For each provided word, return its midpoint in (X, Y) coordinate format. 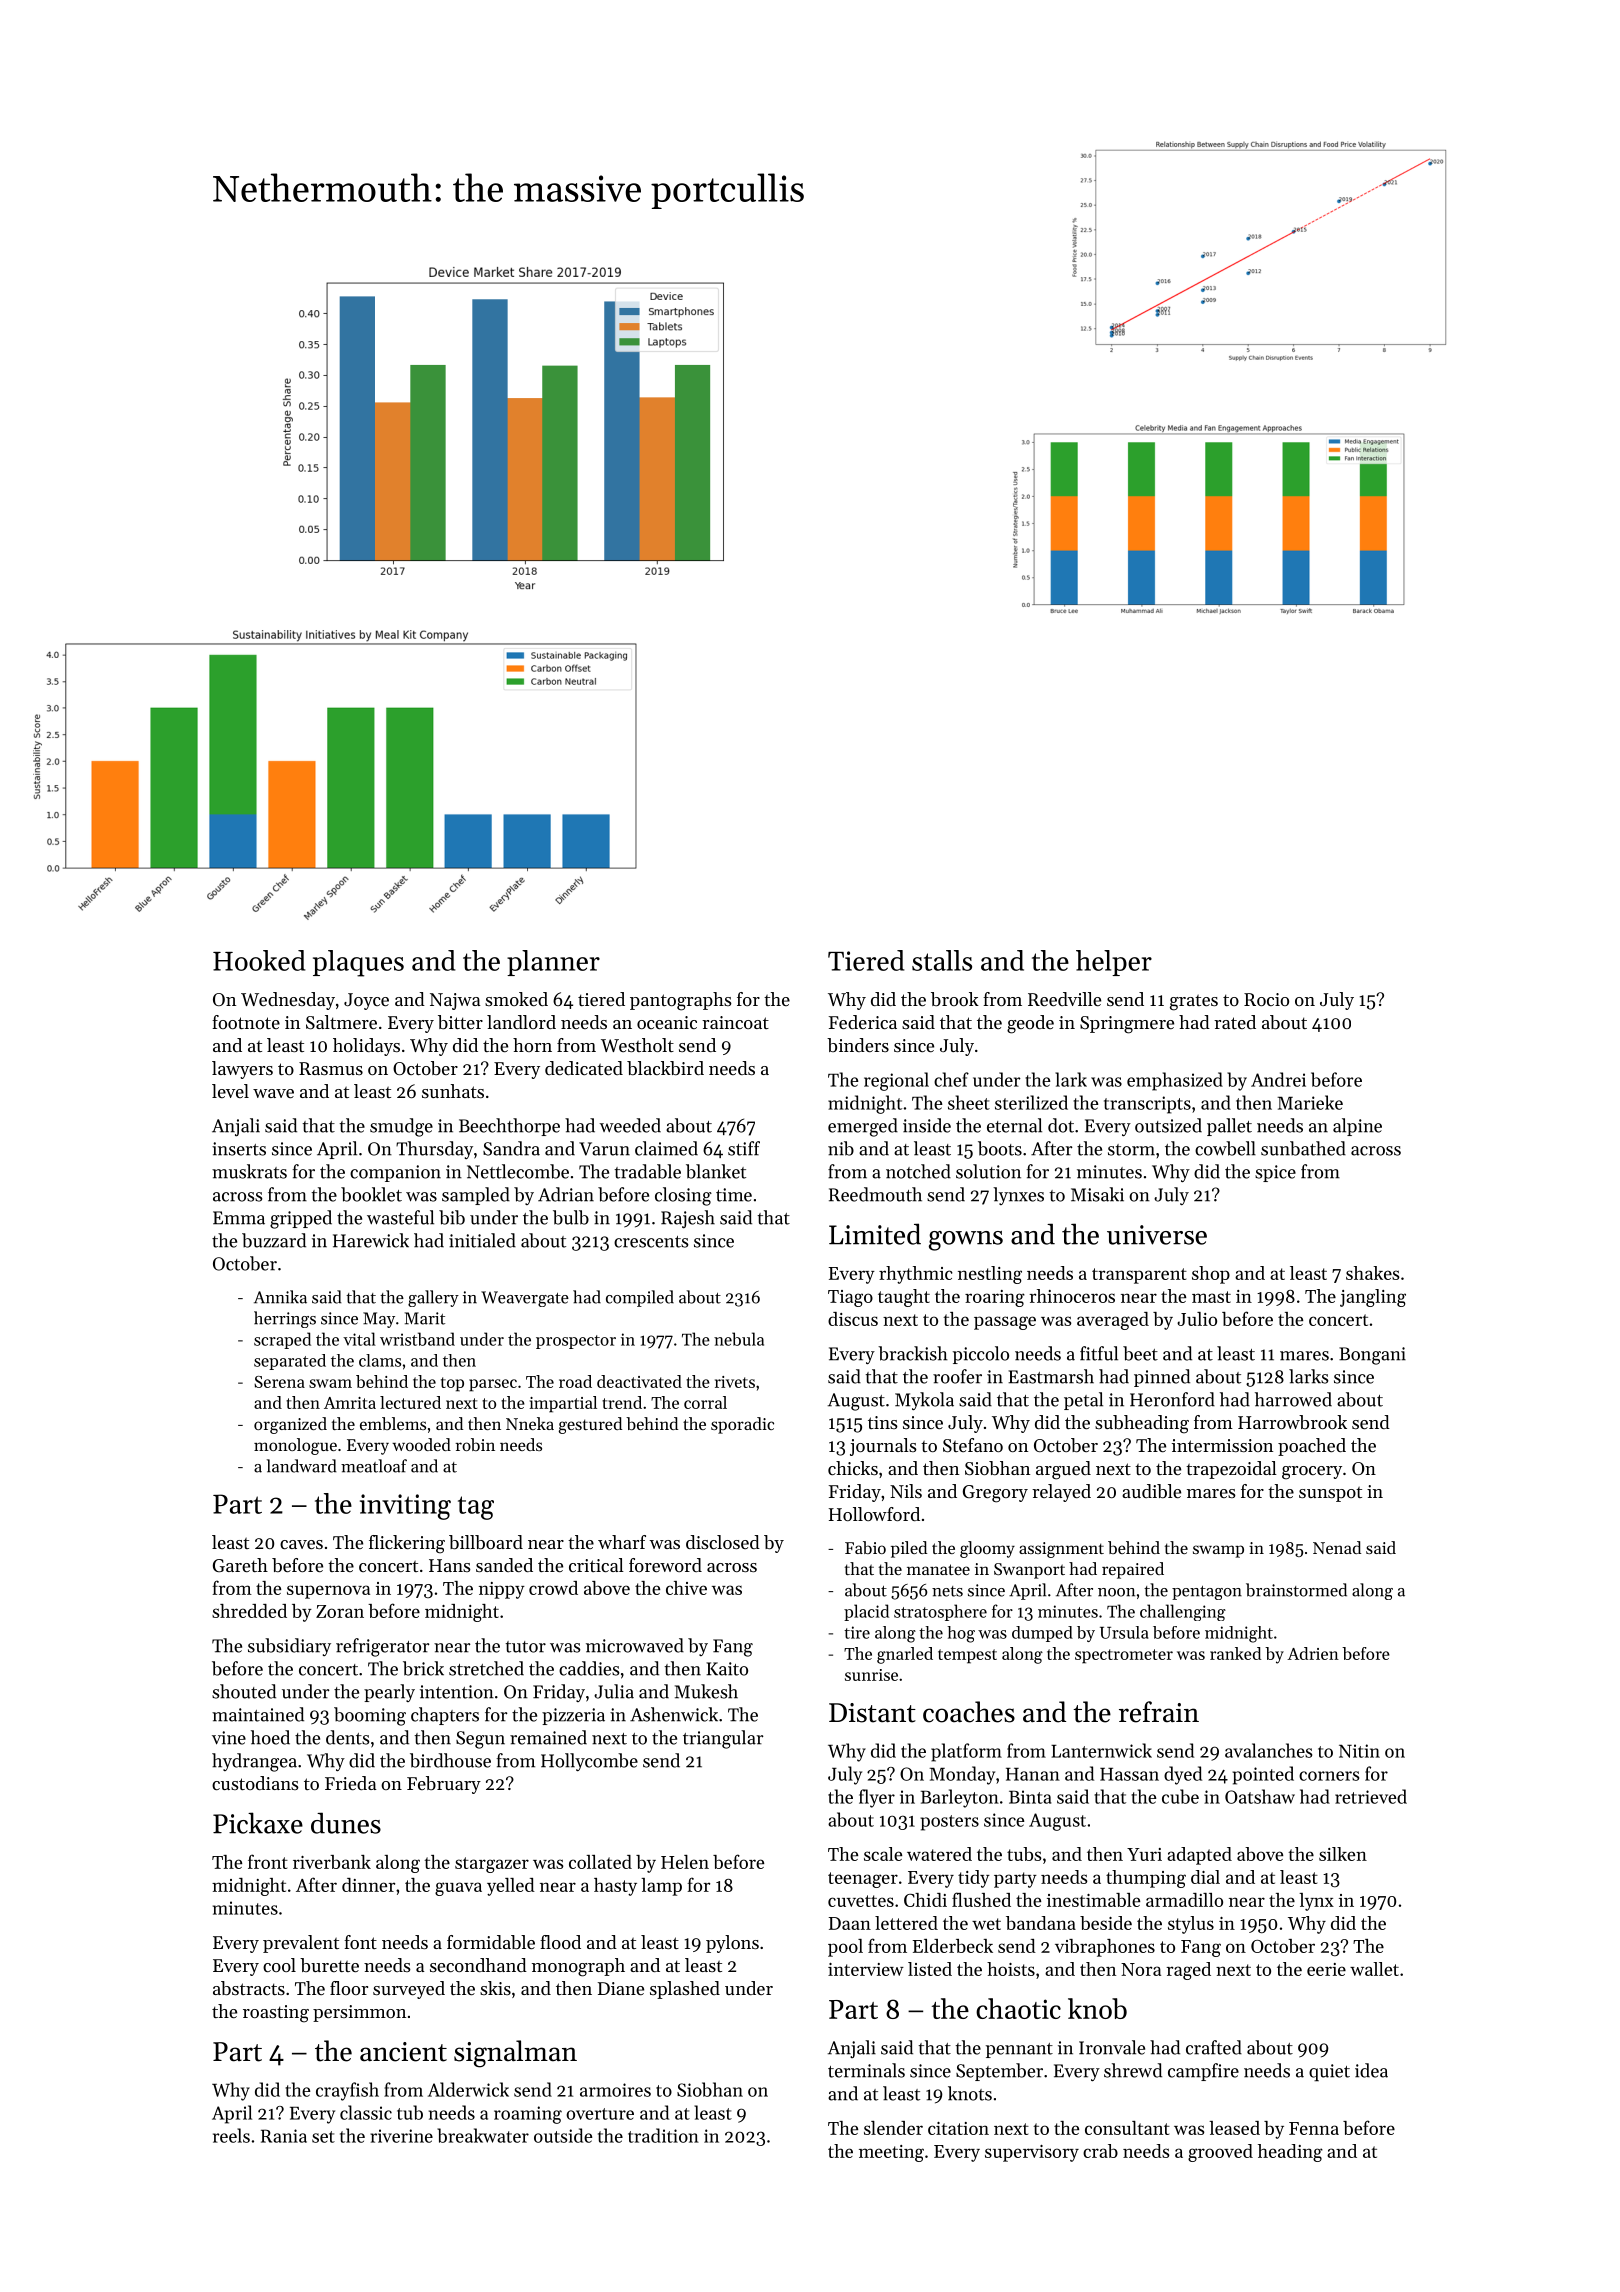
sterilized (1031, 1102)
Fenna (1314, 2128)
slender (893, 2128)
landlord (521, 1022)
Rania (284, 2136)
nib (841, 1148)
